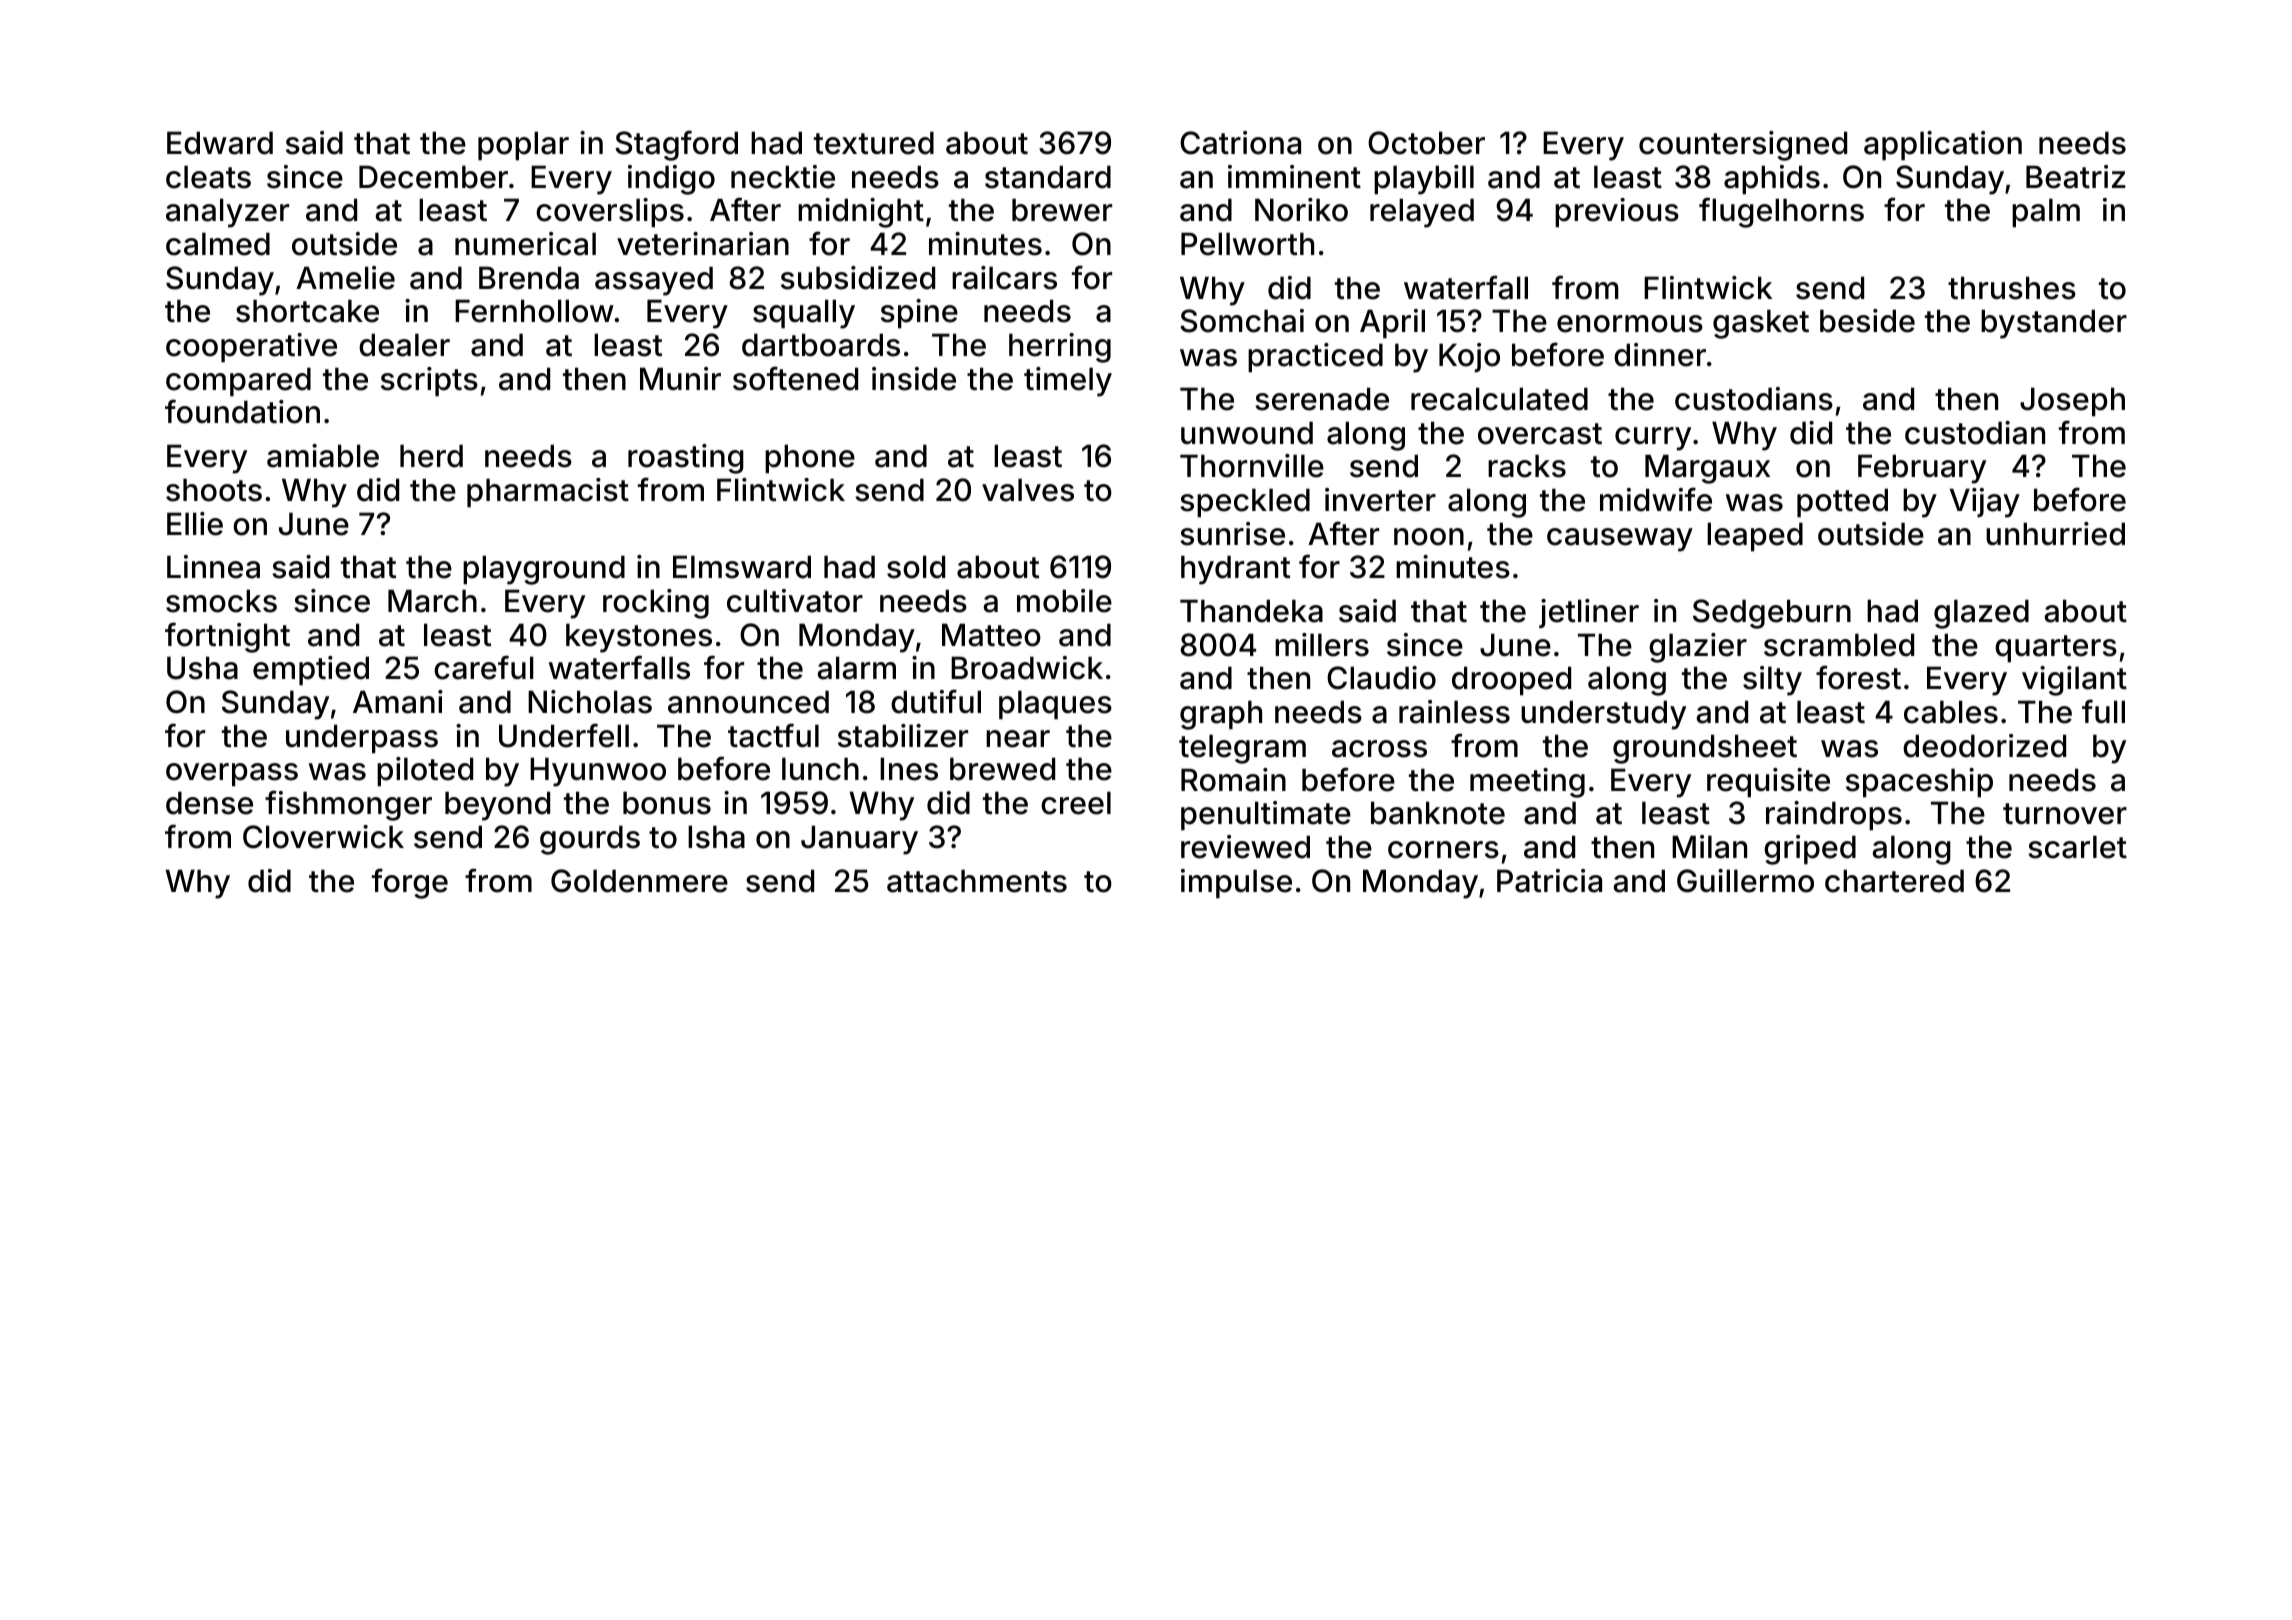 The width and height of the screenshot is (2292, 1620). Describe the element at coordinates (639, 638) in the screenshot. I see `keystones` at that location.
